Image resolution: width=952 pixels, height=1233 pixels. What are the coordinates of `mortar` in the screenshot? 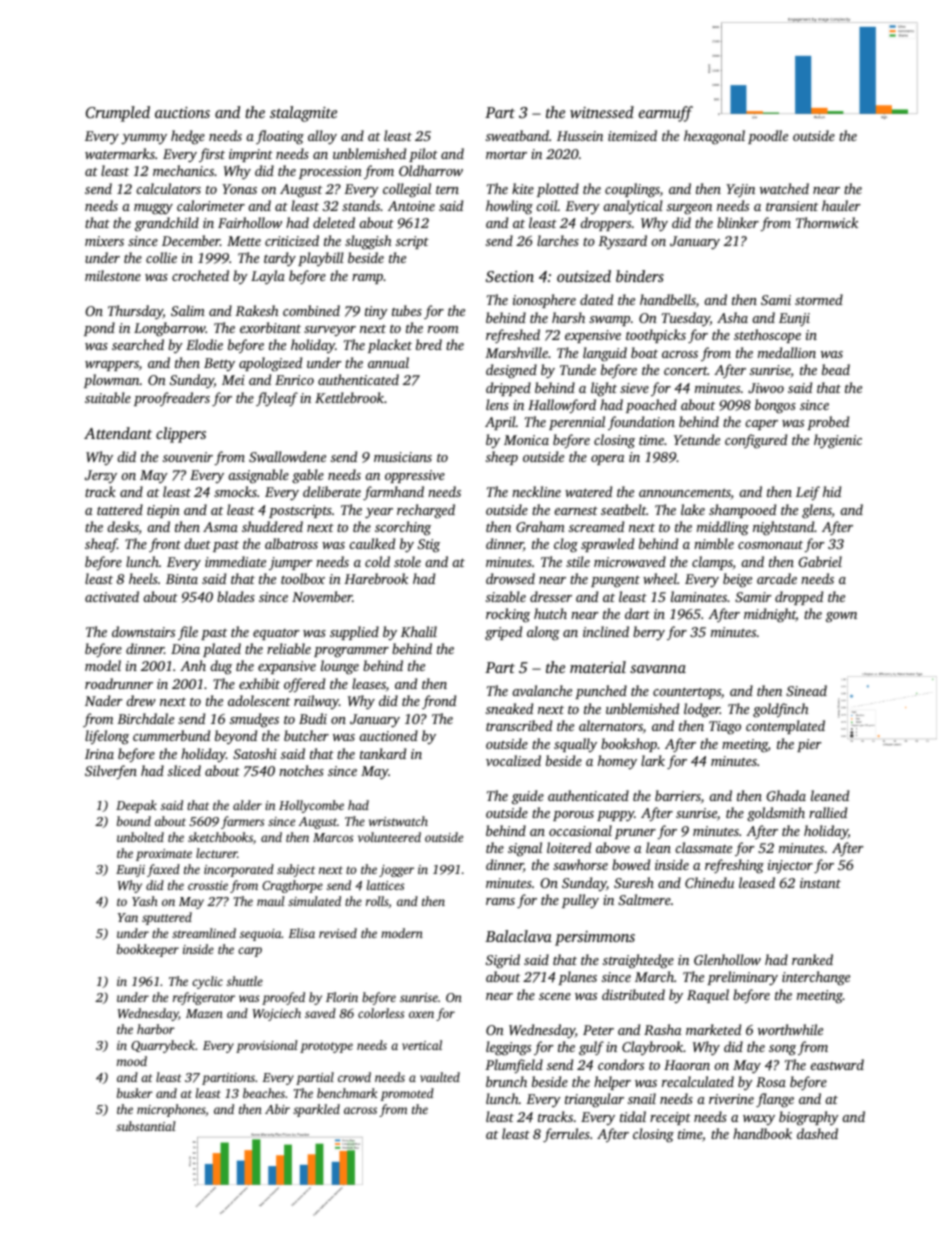 It's located at (506, 154).
